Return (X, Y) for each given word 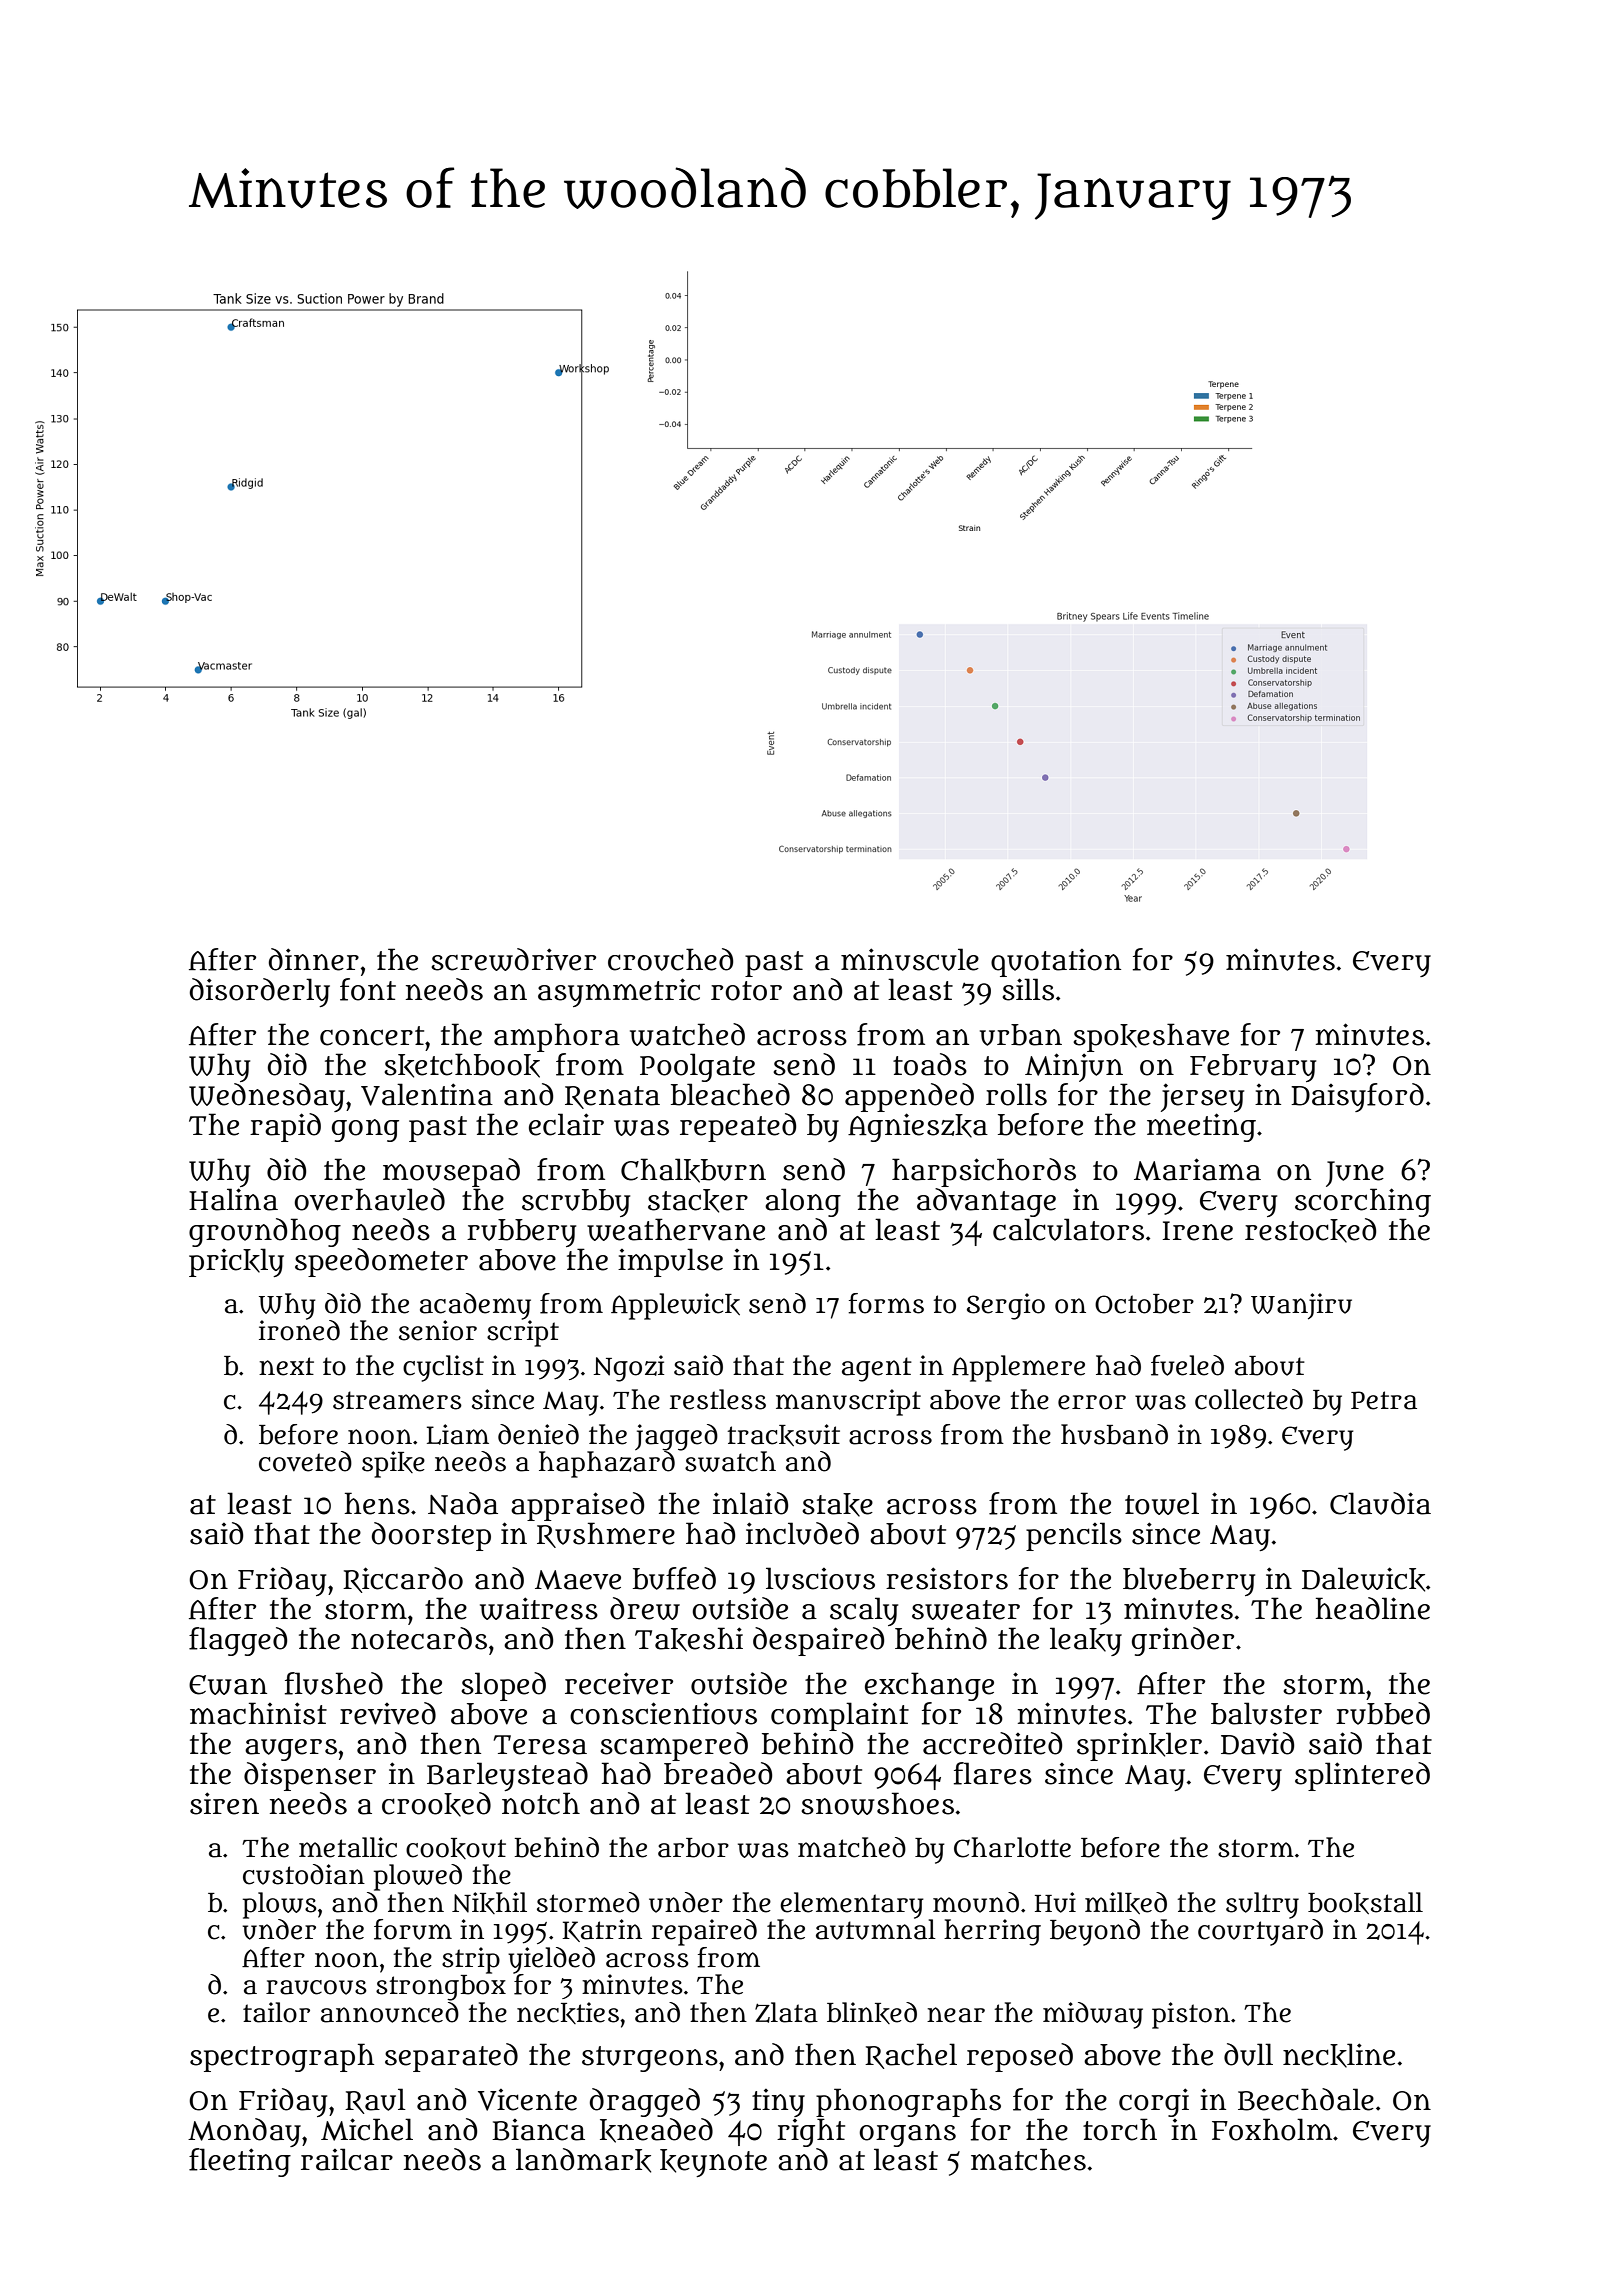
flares (993, 1773)
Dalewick (1363, 1579)
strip (471, 1960)
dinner (314, 959)
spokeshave (1151, 1037)
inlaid (750, 1503)
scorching (1363, 1202)
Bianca (538, 2130)
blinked (872, 2013)
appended (909, 1097)
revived (388, 1713)
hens (377, 1503)
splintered (1362, 1776)
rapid (285, 1127)
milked (1126, 1903)
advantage (986, 1202)
